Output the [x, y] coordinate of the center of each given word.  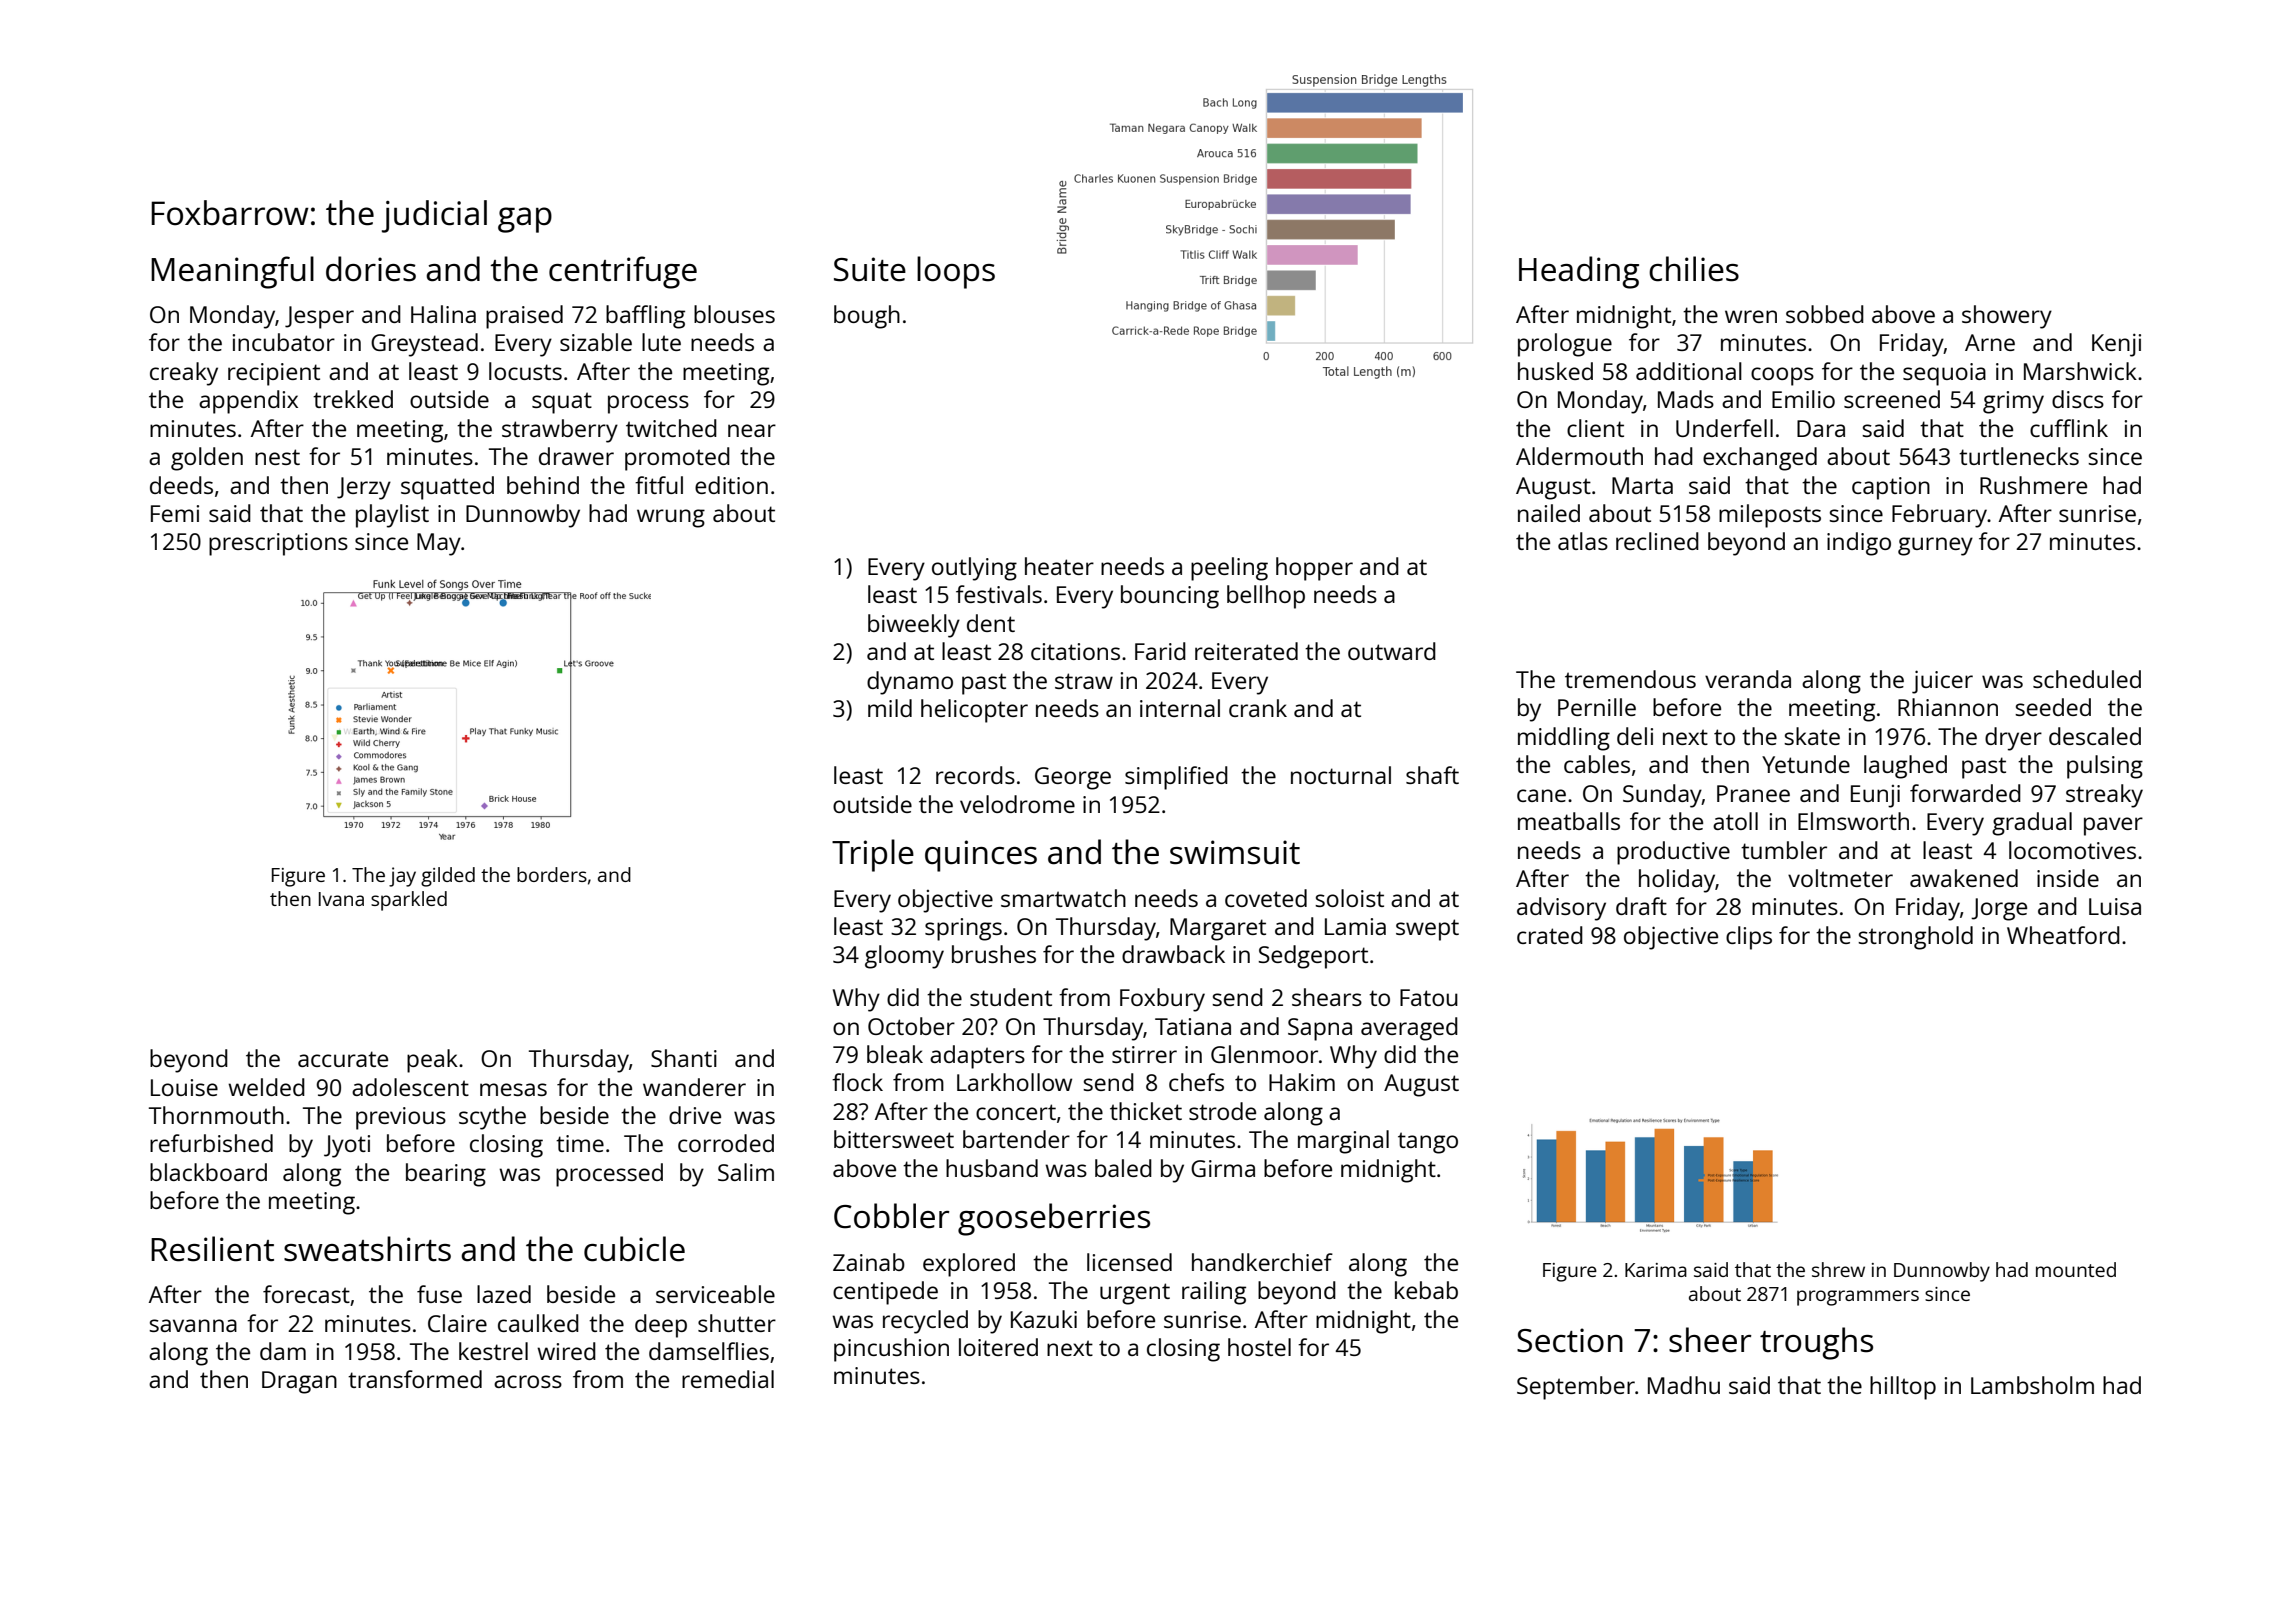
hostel [1259, 1347]
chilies [1694, 269]
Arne [1990, 342]
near [752, 430]
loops [956, 272]
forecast [306, 1294]
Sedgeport [1313, 957]
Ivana [341, 899]
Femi [175, 513]
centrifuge [623, 272]
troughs [1816, 1343]
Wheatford [2063, 935]
